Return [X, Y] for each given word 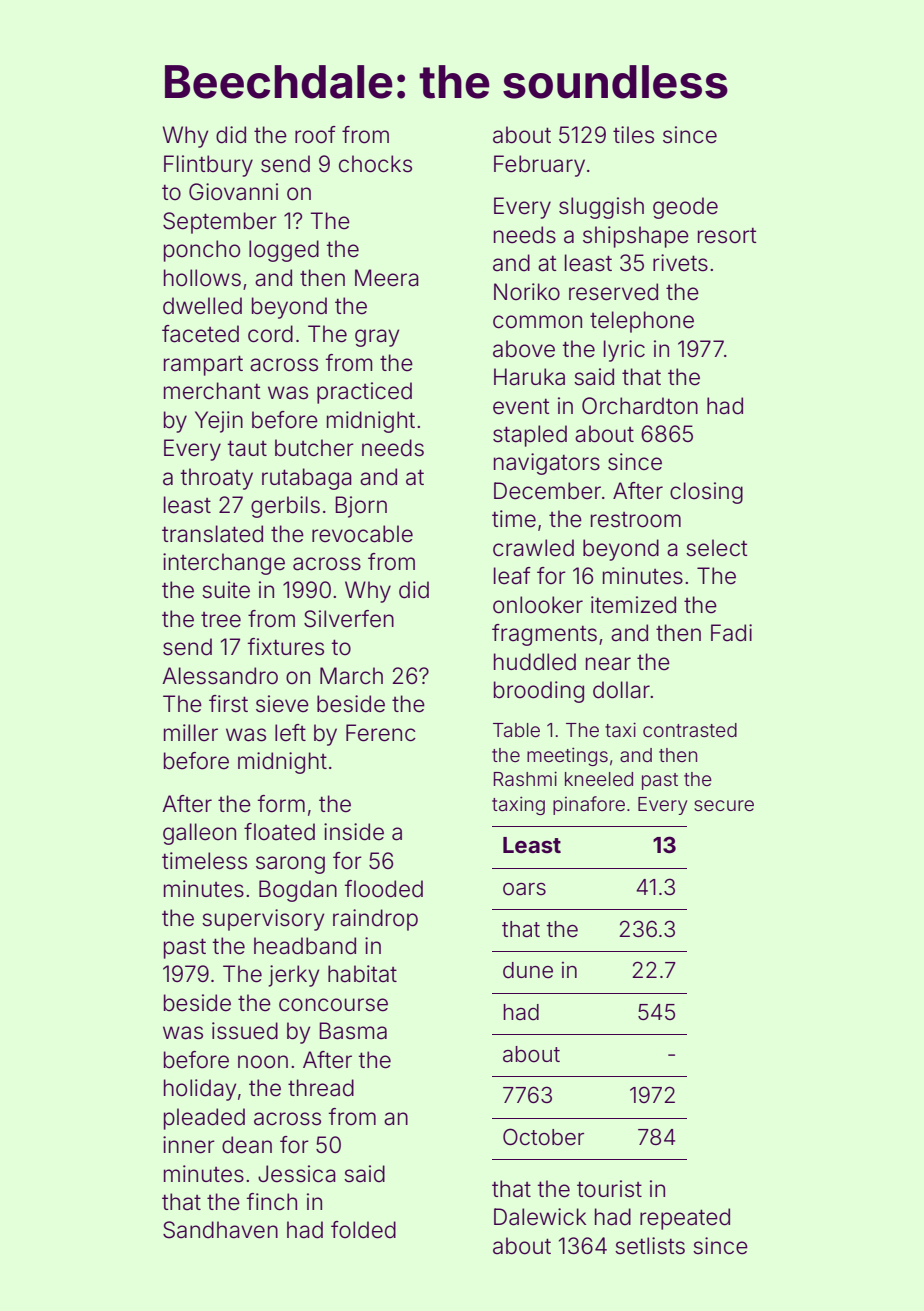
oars [524, 889]
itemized [633, 605]
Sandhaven [220, 1230]
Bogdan [298, 891]
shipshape [636, 237]
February [539, 166]
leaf [512, 576]
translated [212, 534]
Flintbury [208, 166]
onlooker [538, 605]
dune [528, 970]
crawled [533, 548]
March [351, 676]
